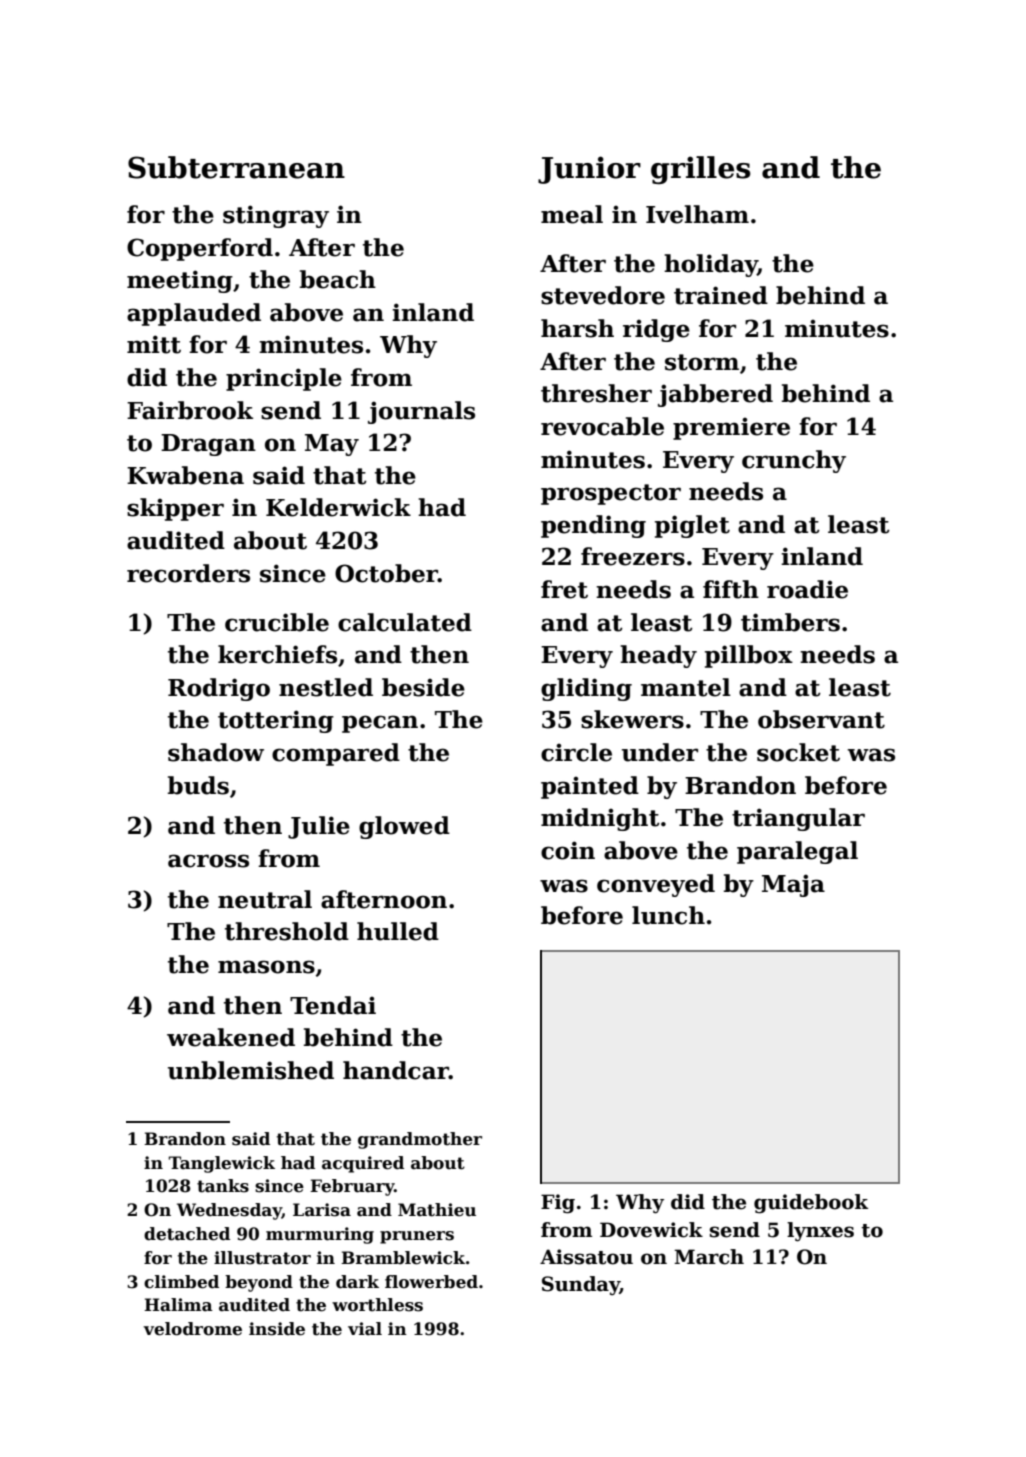 This screenshot has height=1457, width=1026. Describe the element at coordinates (192, 1329) in the screenshot. I see `velodrome` at that location.
